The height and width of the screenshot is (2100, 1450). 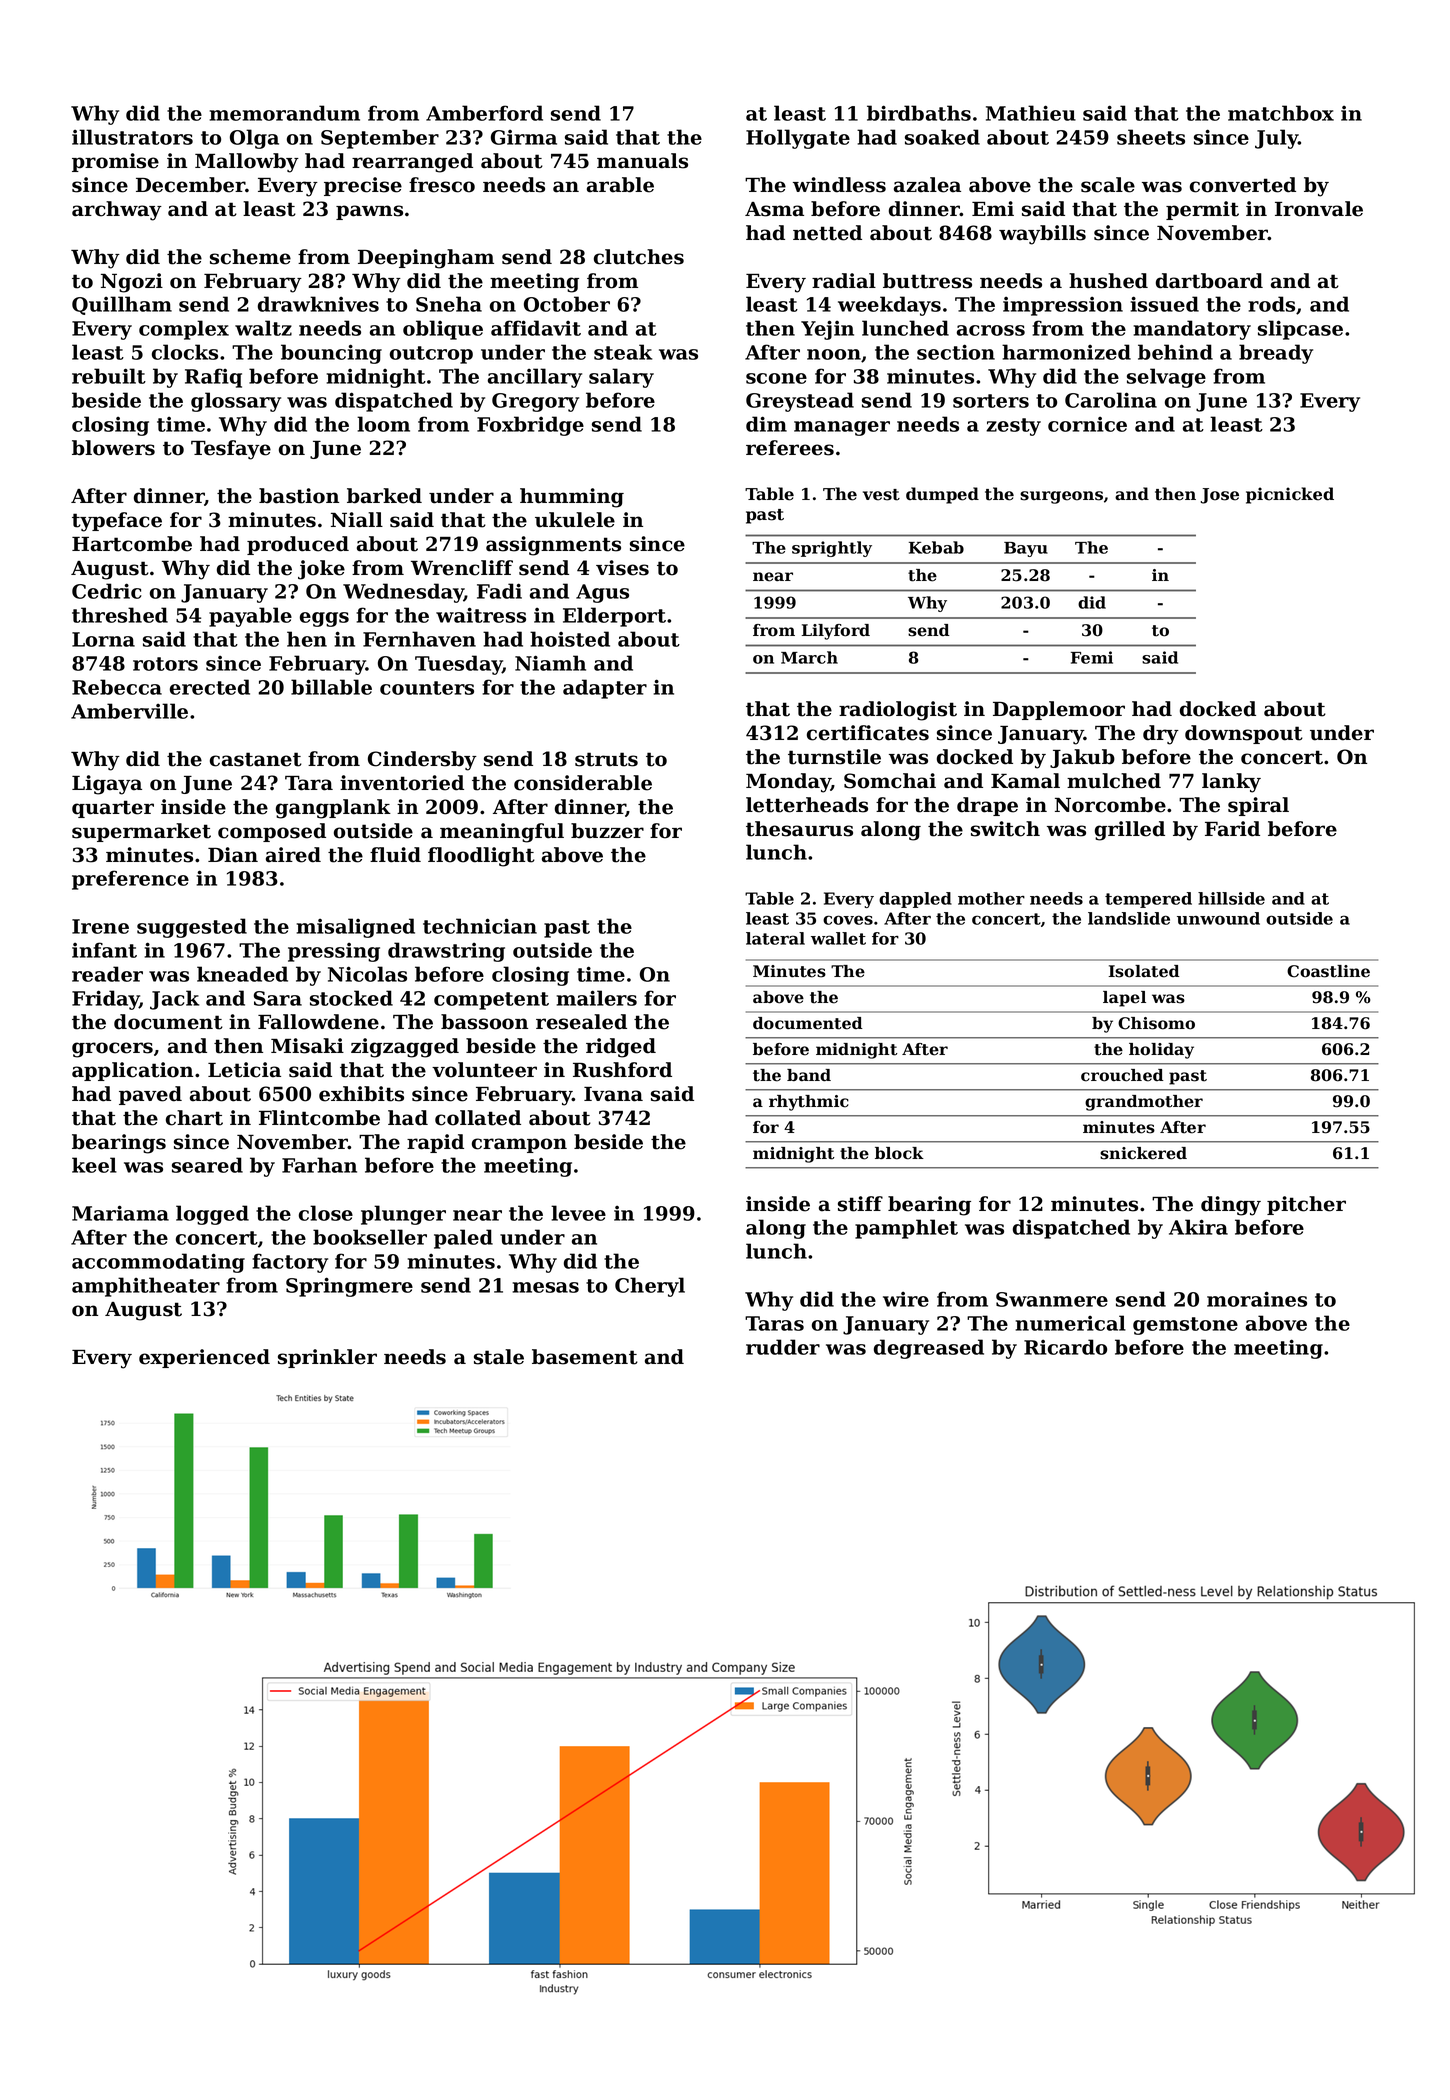 What do you see at coordinates (132, 137) in the screenshot?
I see `illustrators` at bounding box center [132, 137].
